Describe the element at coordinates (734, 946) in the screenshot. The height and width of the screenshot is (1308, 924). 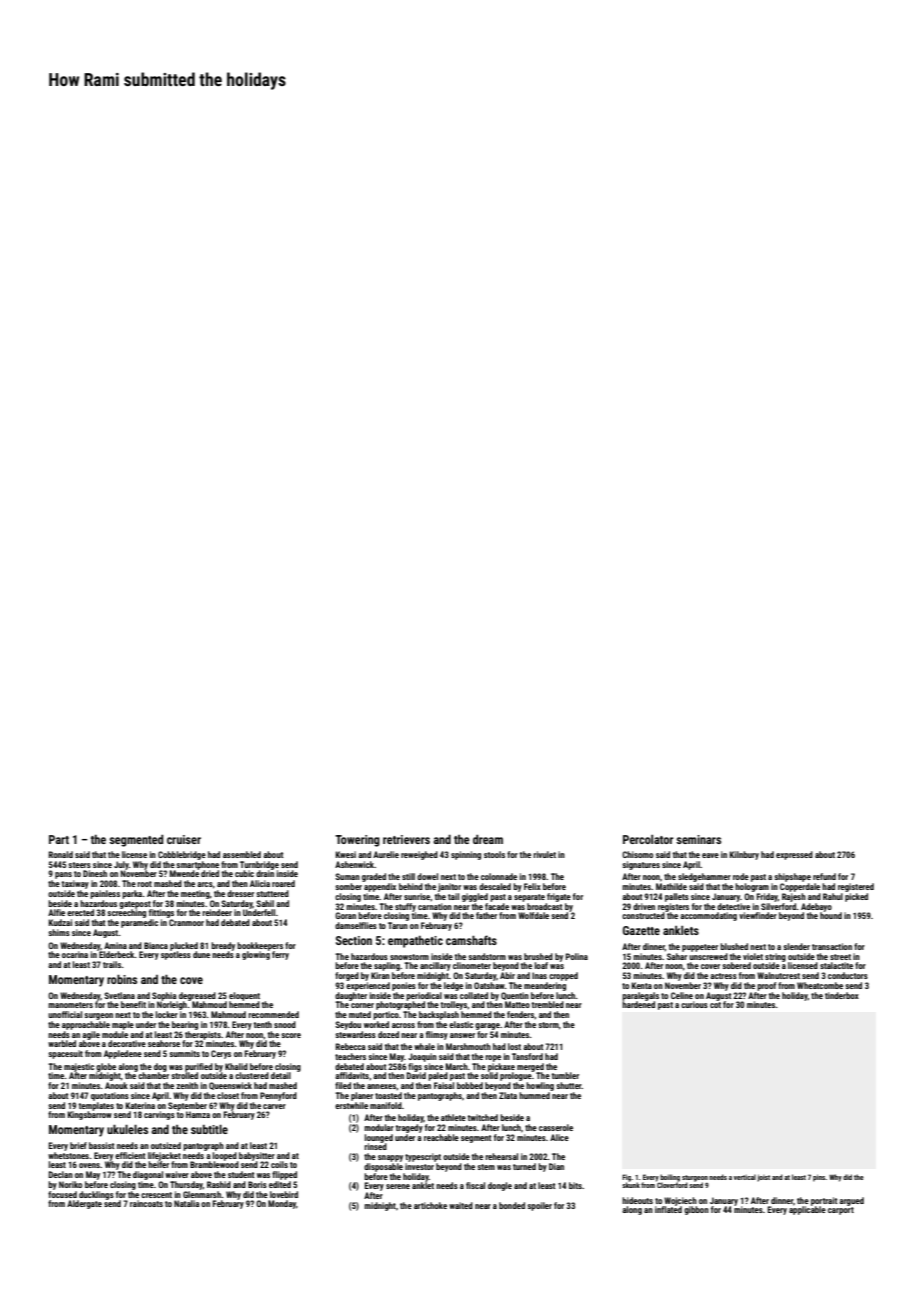
I see `blushed` at that location.
